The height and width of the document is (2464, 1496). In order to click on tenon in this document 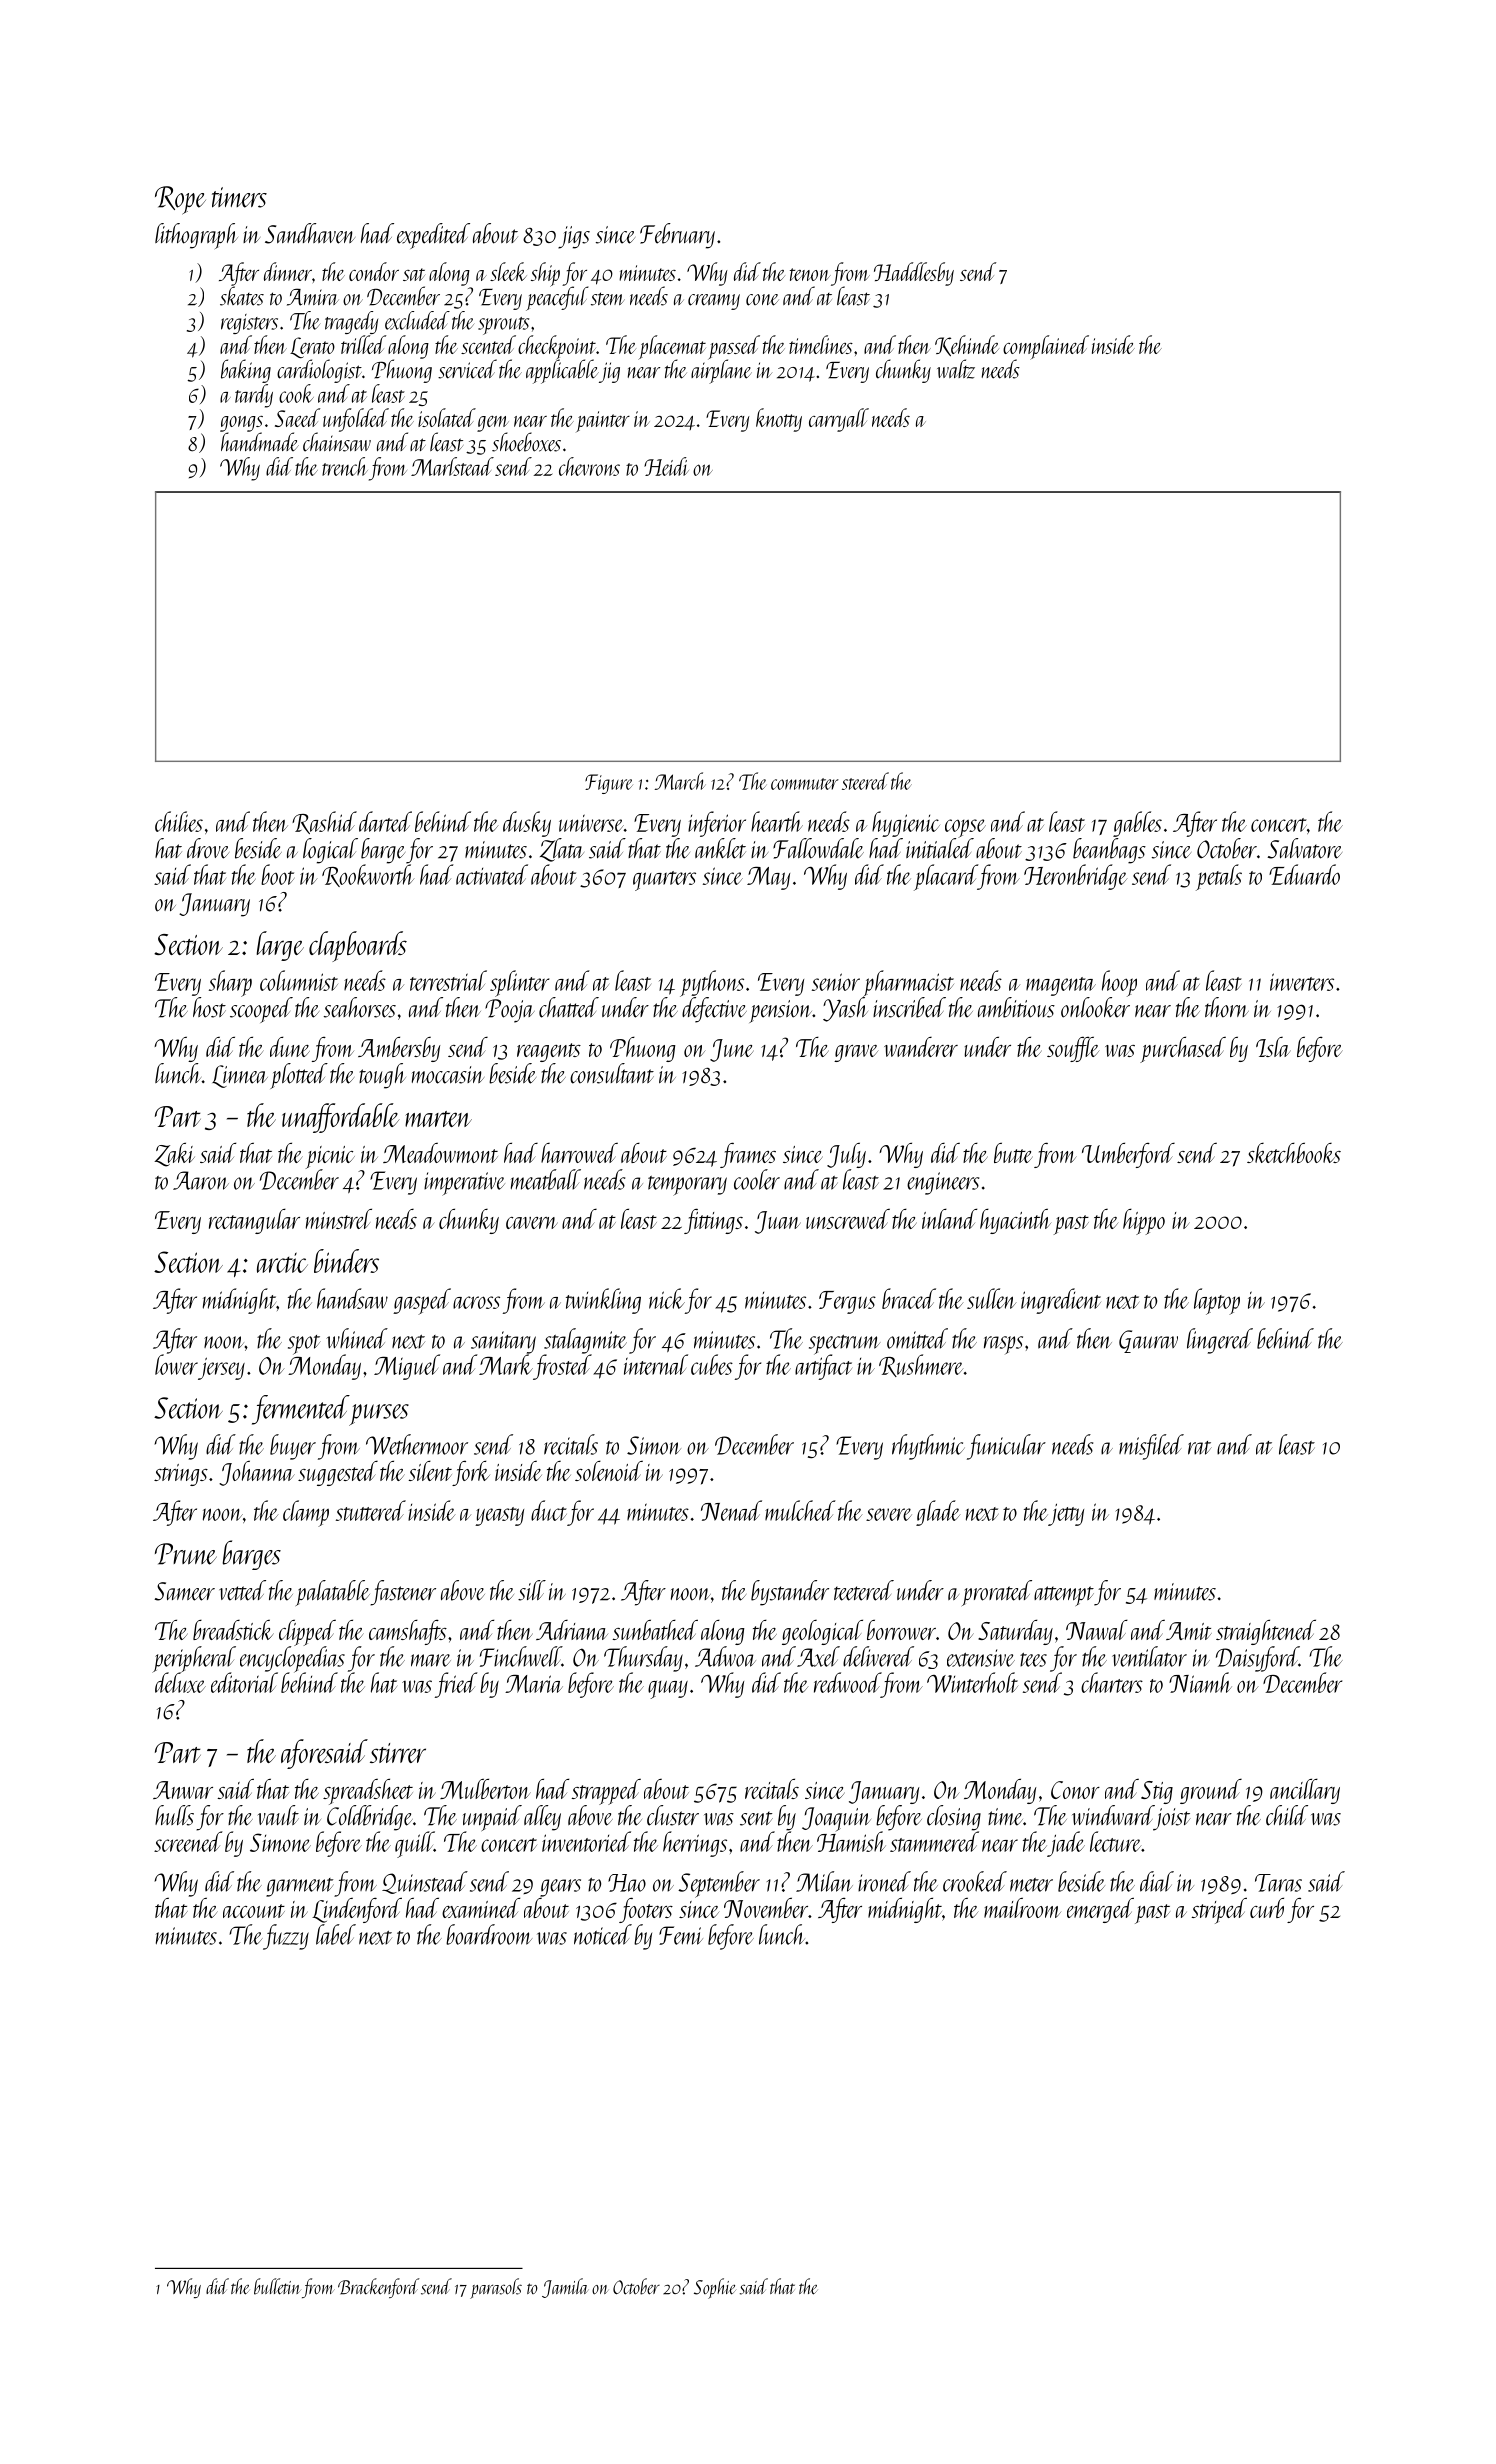, I will do `click(810, 274)`.
